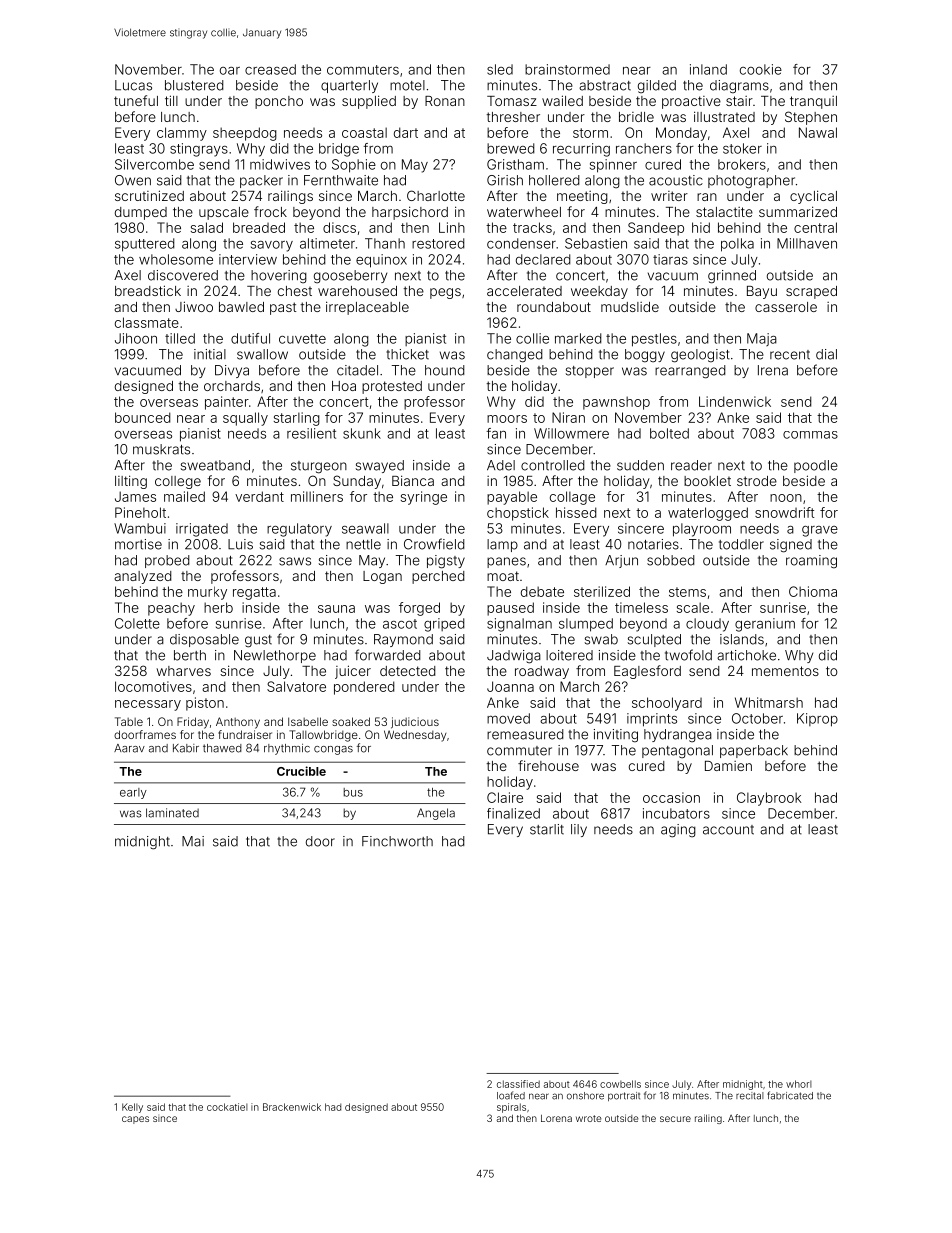 The width and height of the document is (952, 1233). What do you see at coordinates (596, 243) in the document?
I see `Sebastien` at bounding box center [596, 243].
